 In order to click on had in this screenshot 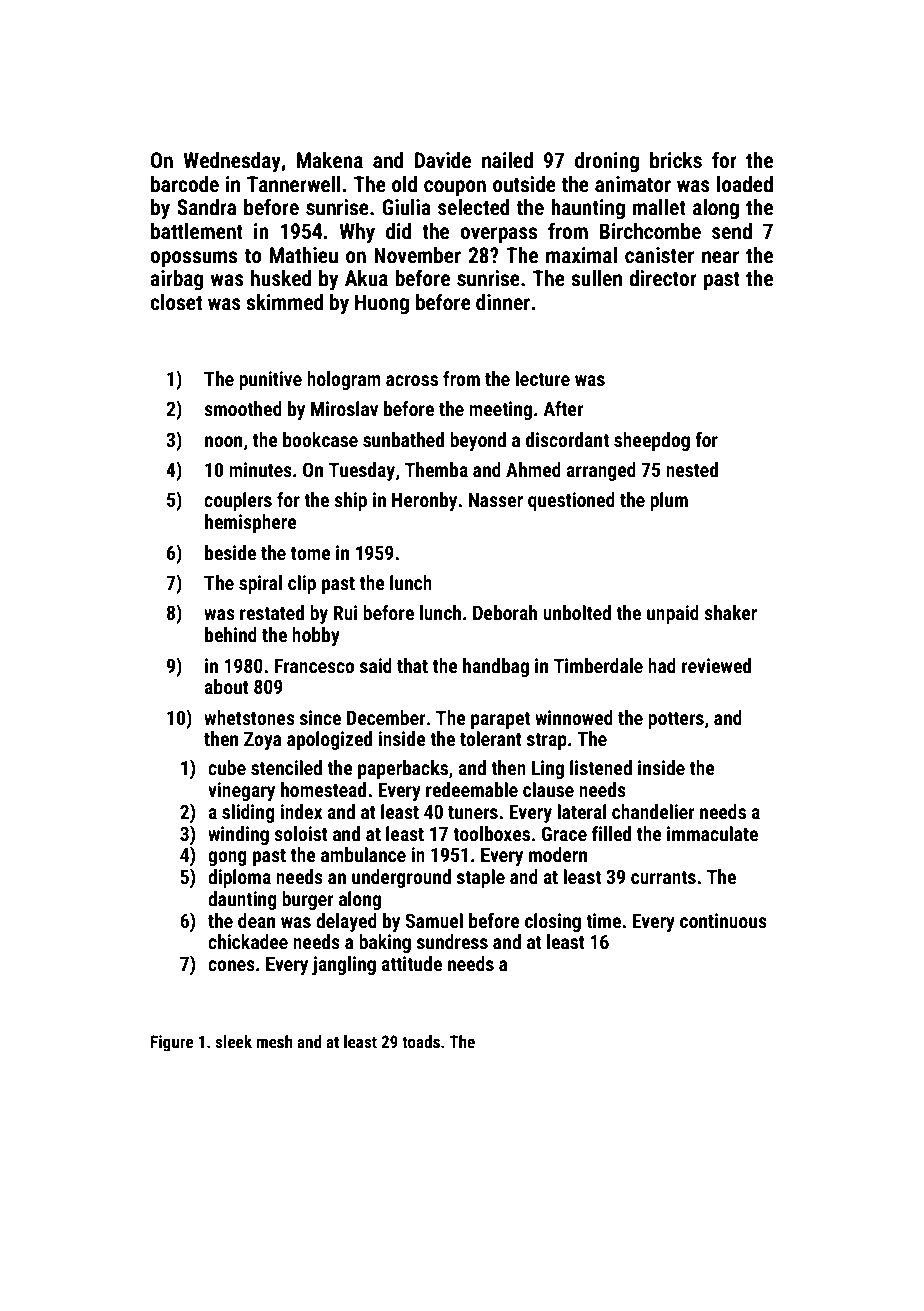, I will do `click(662, 665)`.
